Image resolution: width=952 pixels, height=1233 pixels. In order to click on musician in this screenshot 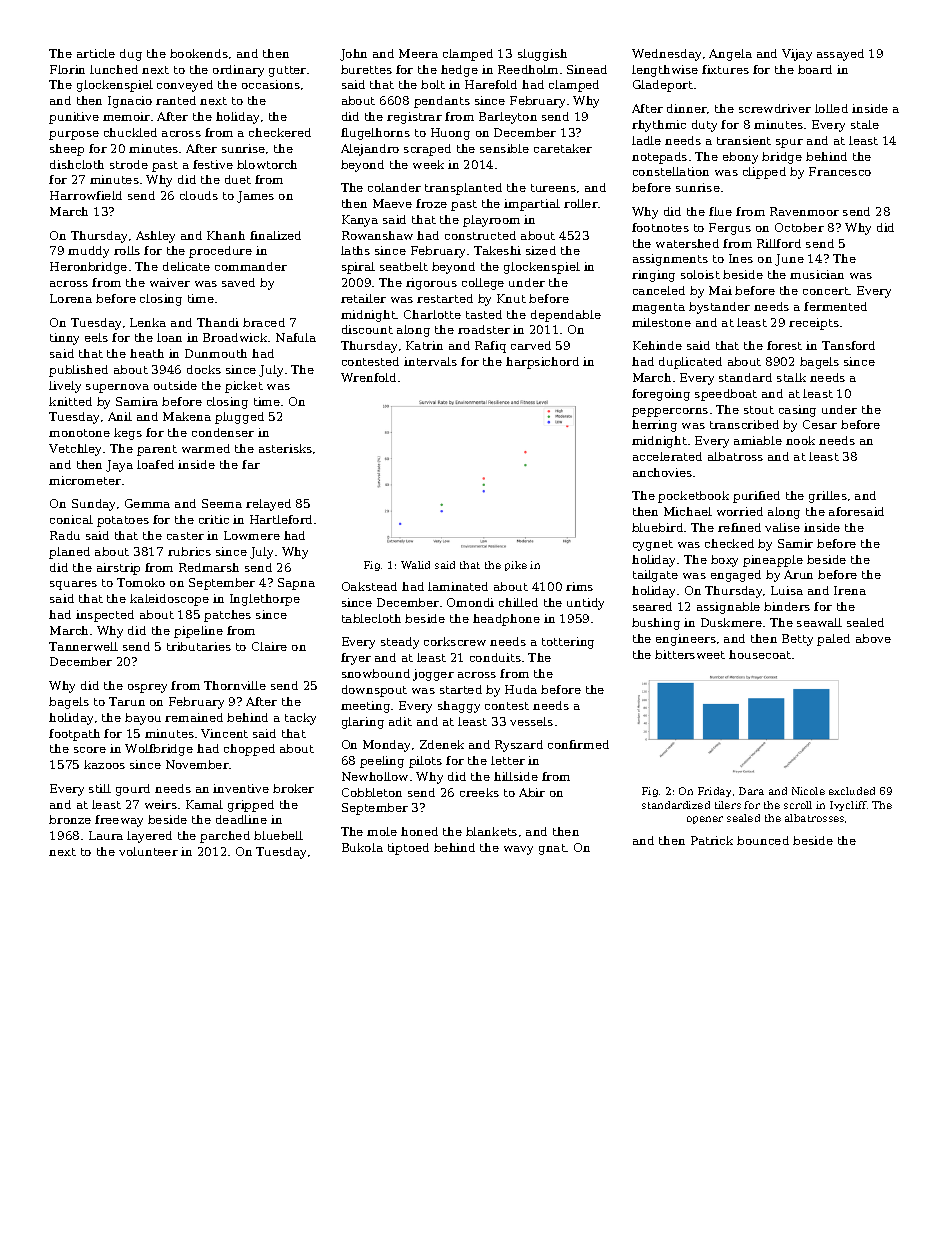, I will do `click(817, 274)`.
